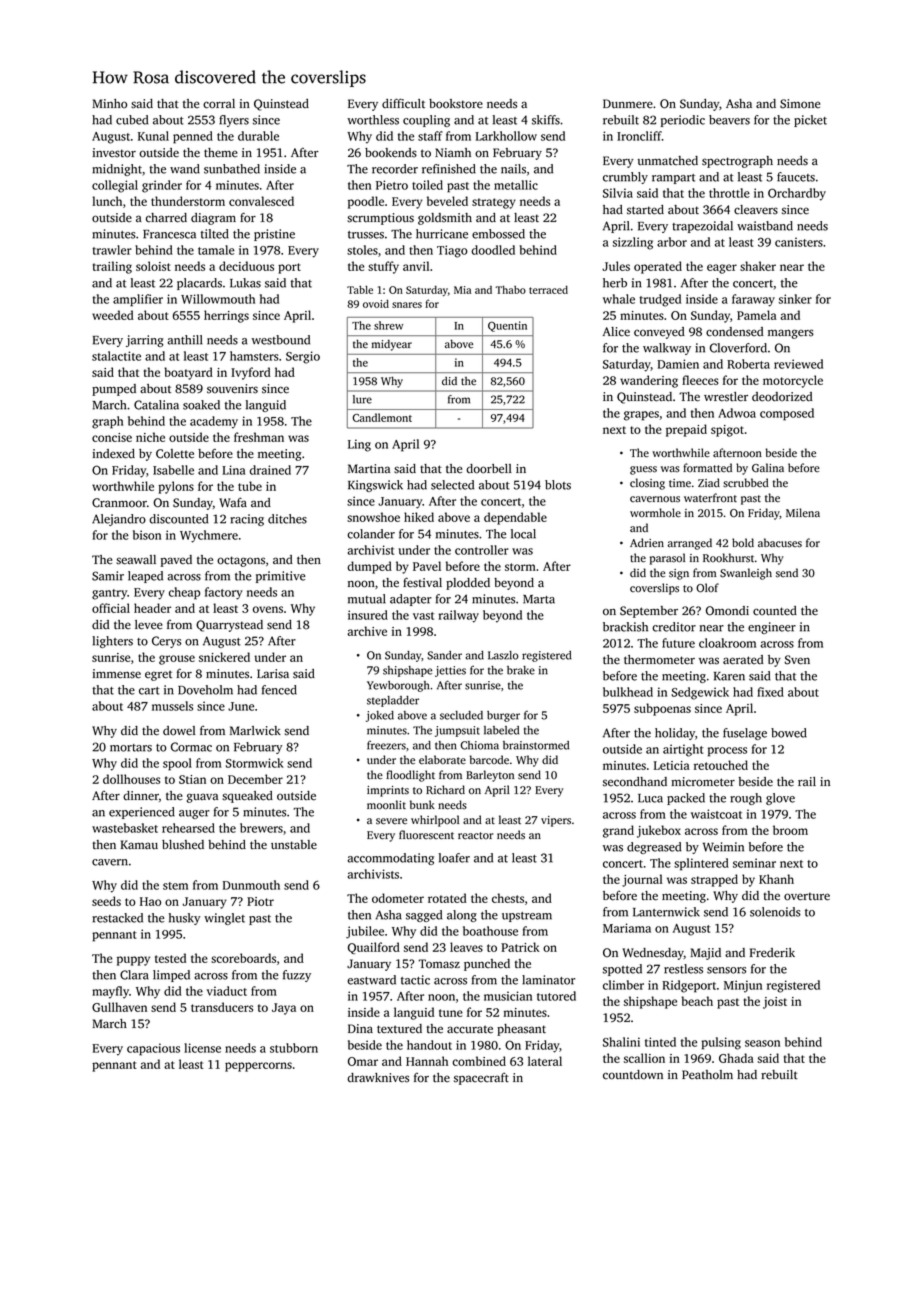 The width and height of the screenshot is (924, 1308). What do you see at coordinates (449, 169) in the screenshot?
I see `refinished` at bounding box center [449, 169].
